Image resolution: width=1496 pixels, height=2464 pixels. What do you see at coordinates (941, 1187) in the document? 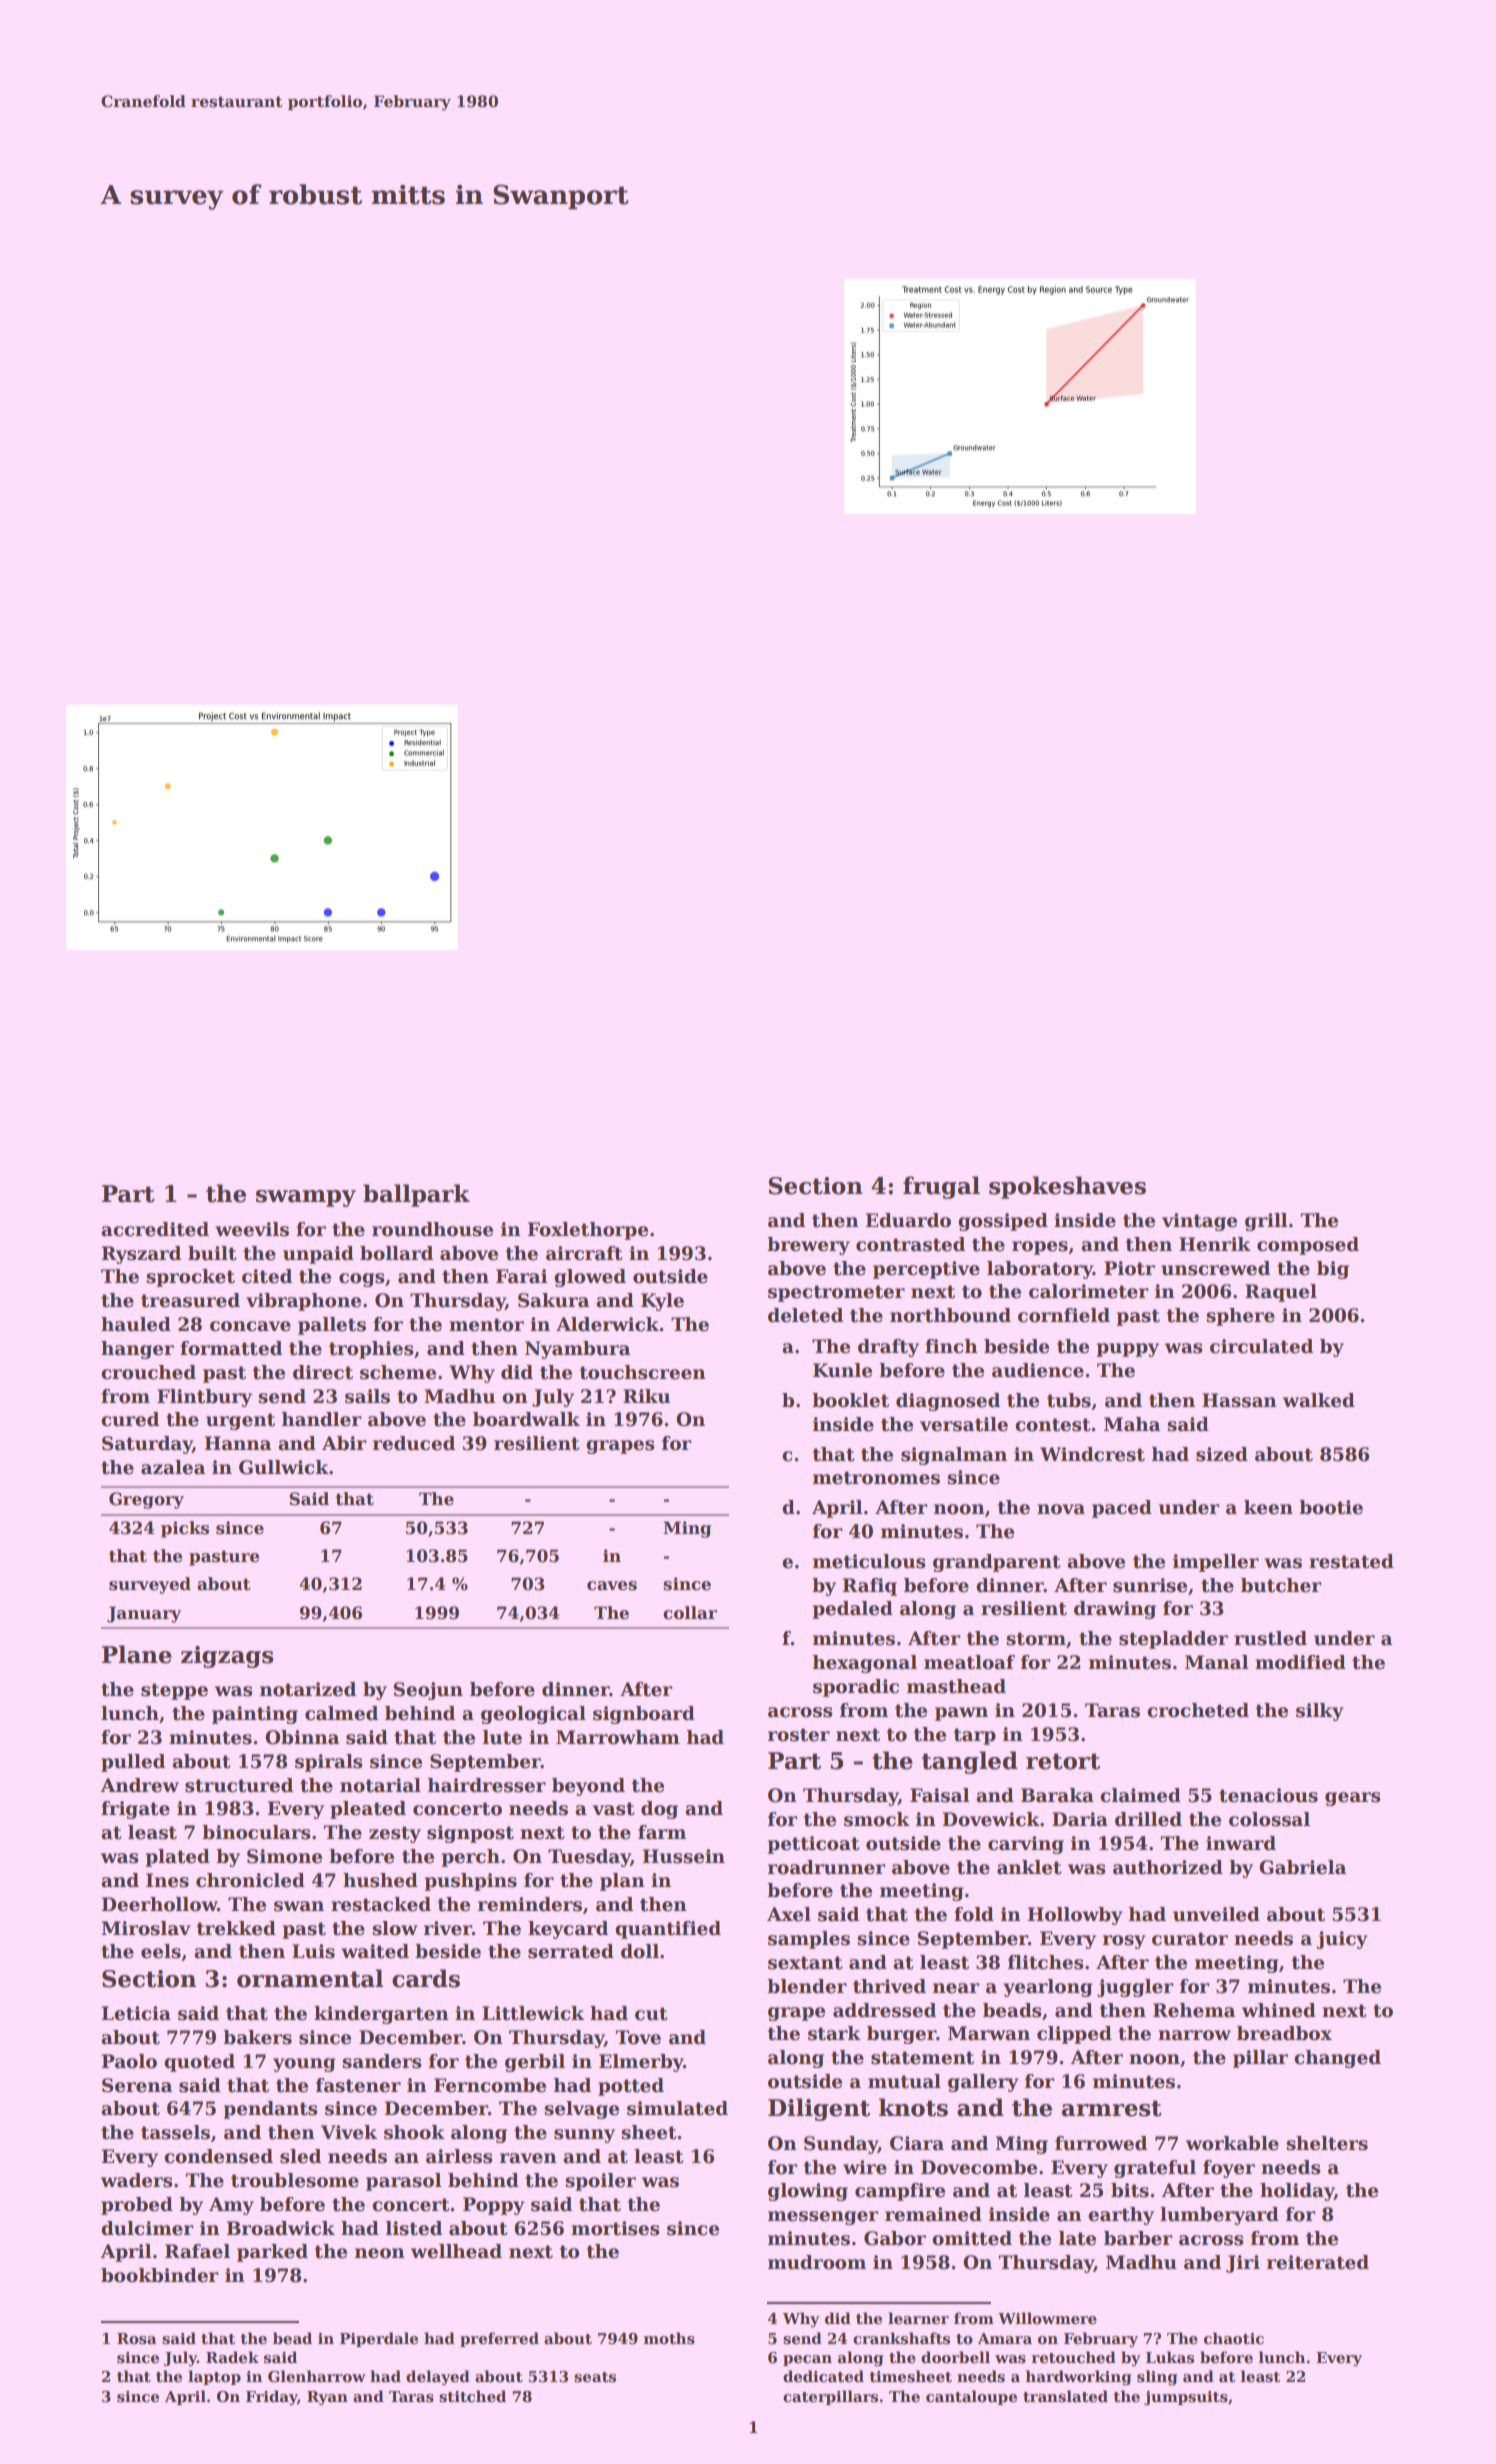
I see `frugal` at bounding box center [941, 1187].
